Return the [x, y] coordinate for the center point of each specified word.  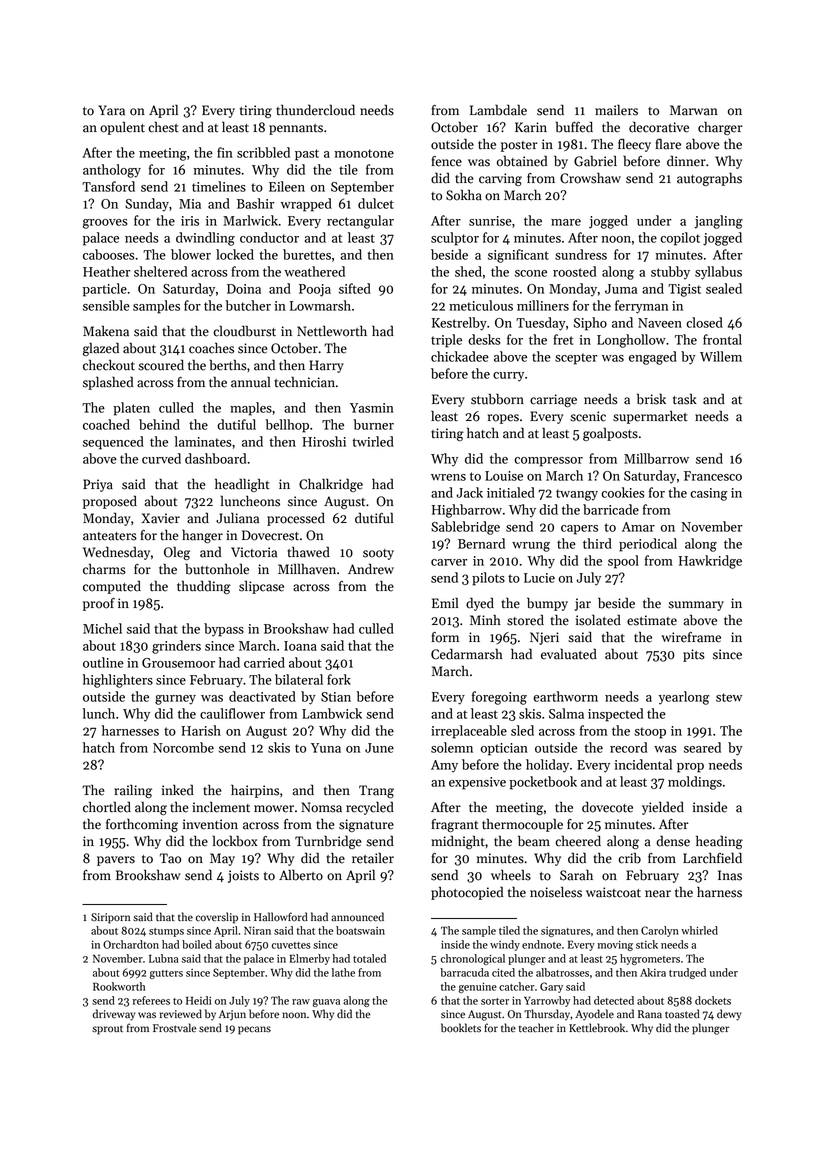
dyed [480, 604]
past [307, 155]
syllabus [718, 273]
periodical [648, 545]
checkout [109, 365]
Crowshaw [590, 178]
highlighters [118, 681]
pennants [296, 129]
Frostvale [174, 1028]
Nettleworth [332, 331]
